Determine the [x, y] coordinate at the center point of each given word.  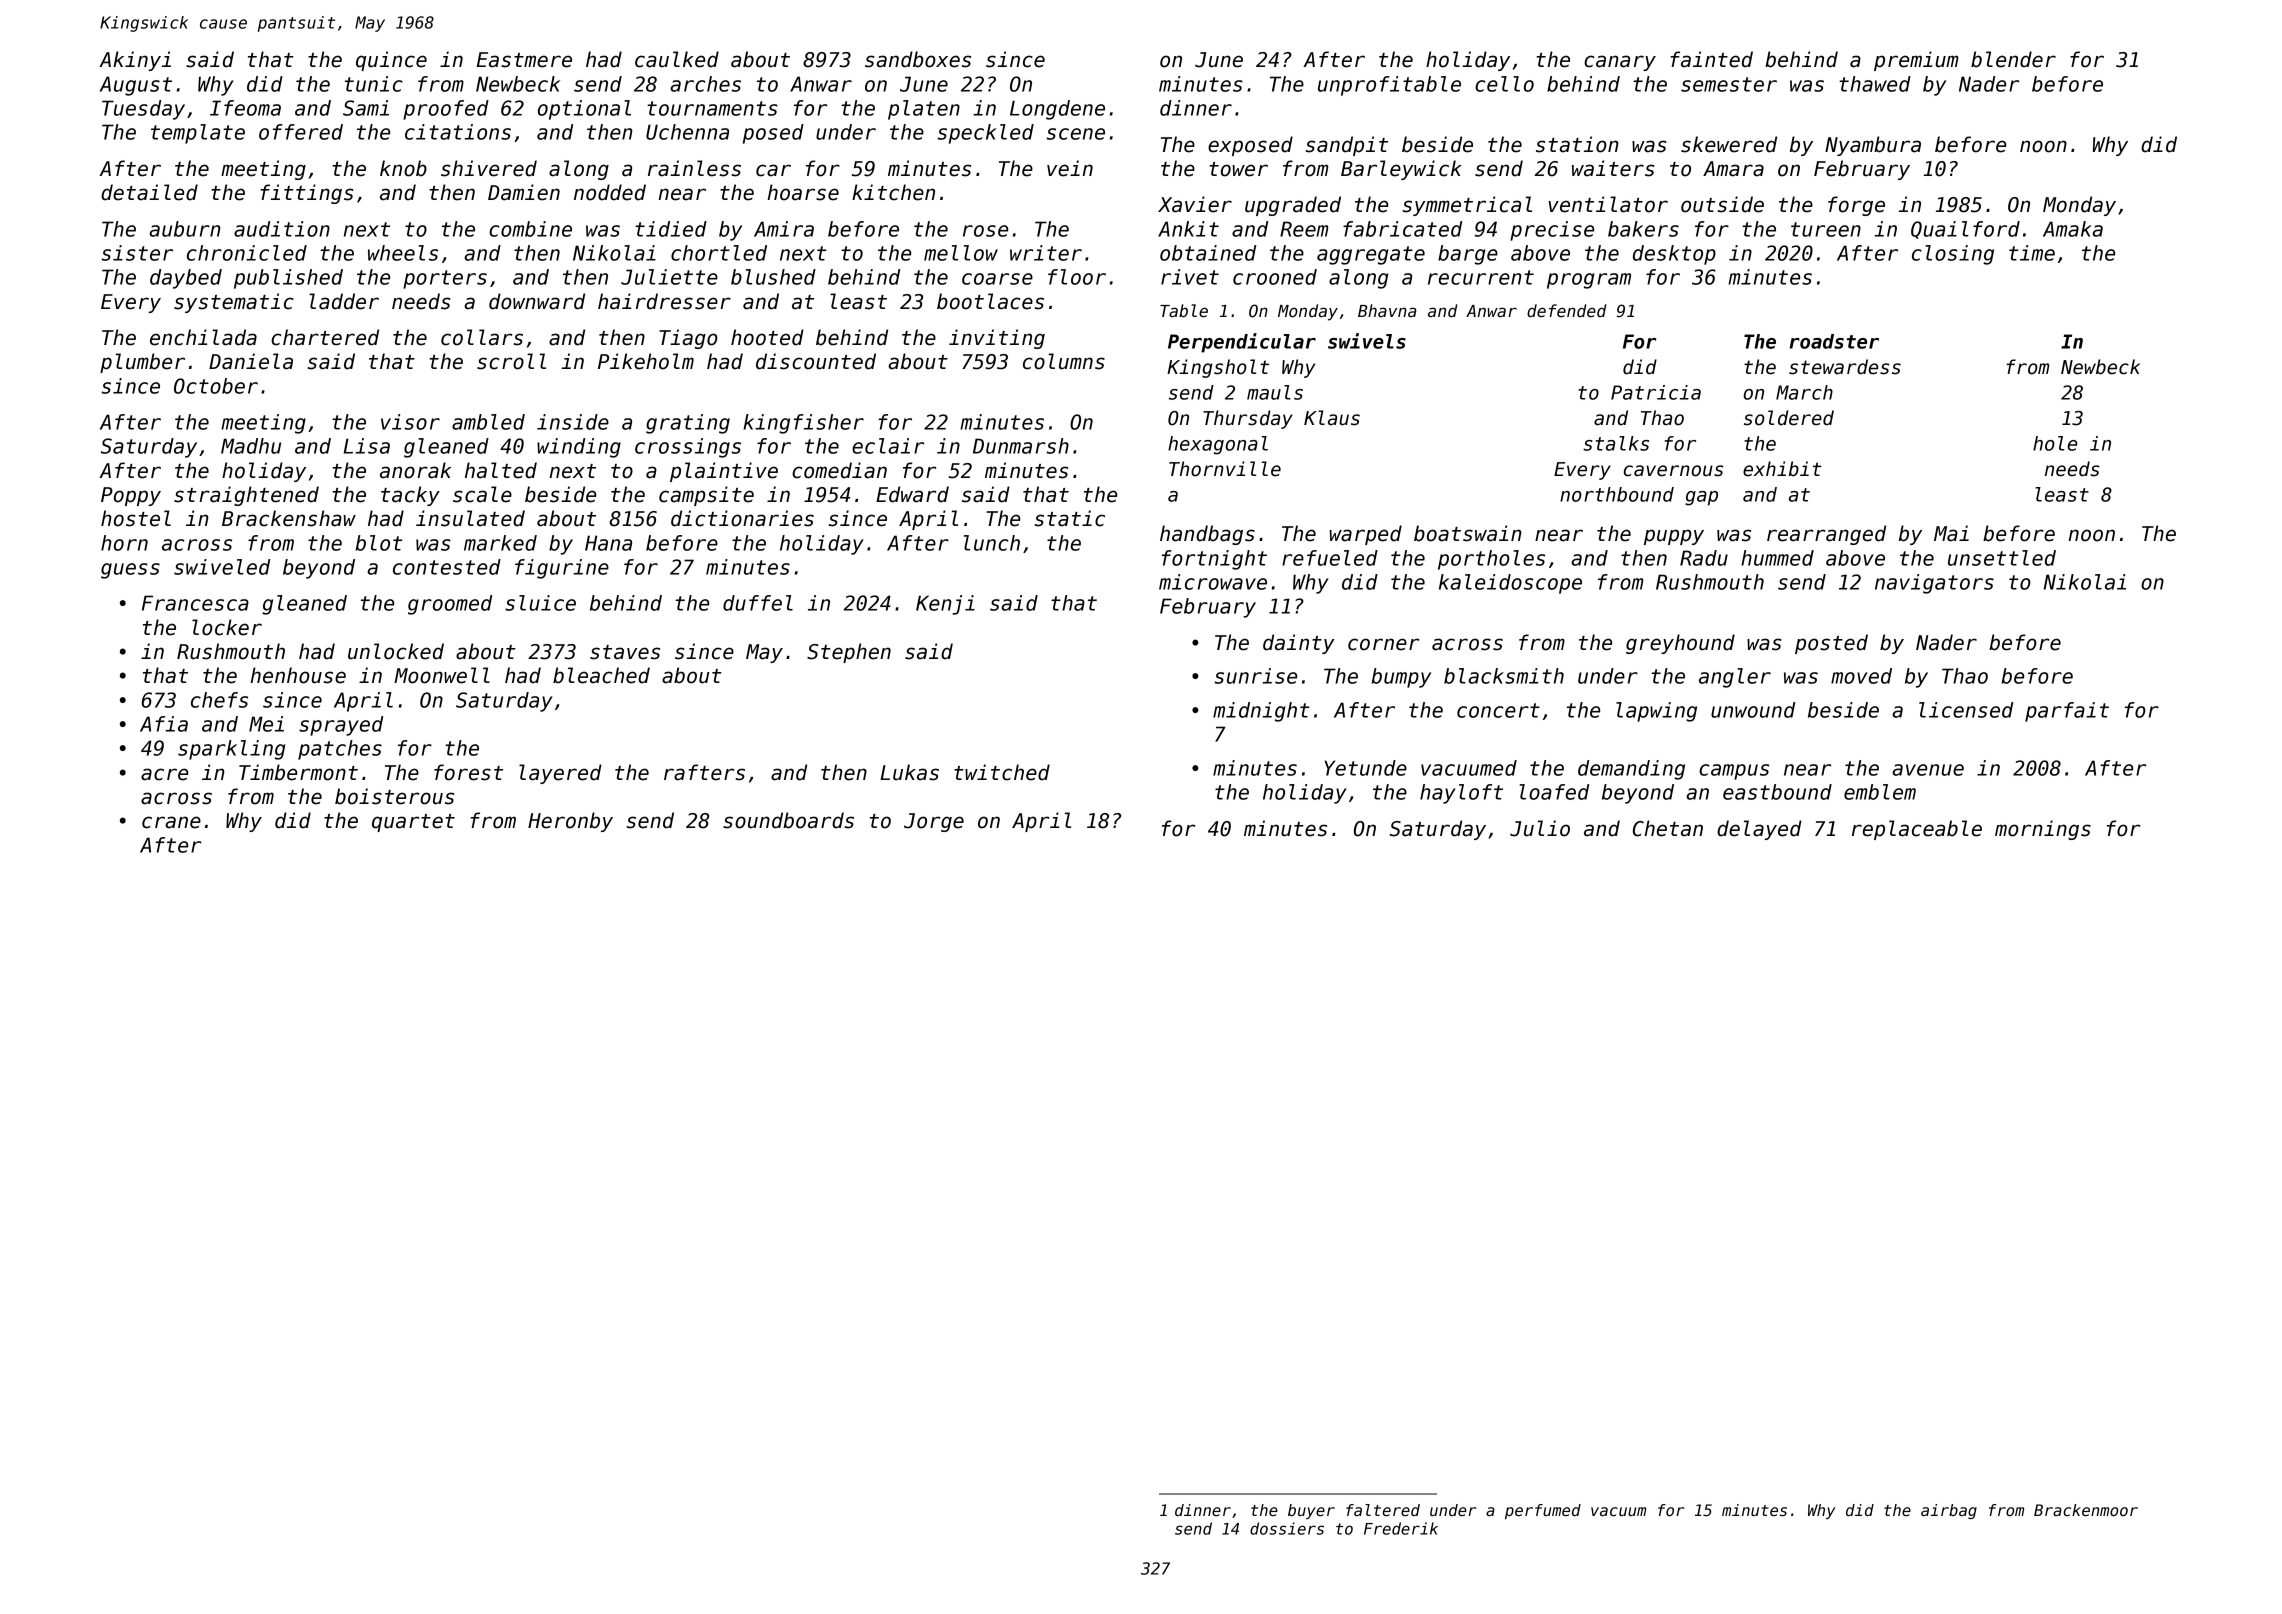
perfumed [1543, 1511]
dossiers [1287, 1528]
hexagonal [1218, 445]
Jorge [934, 822]
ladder [344, 301]
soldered [1789, 418]
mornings [2043, 830]
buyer [1311, 1511]
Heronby [570, 822]
